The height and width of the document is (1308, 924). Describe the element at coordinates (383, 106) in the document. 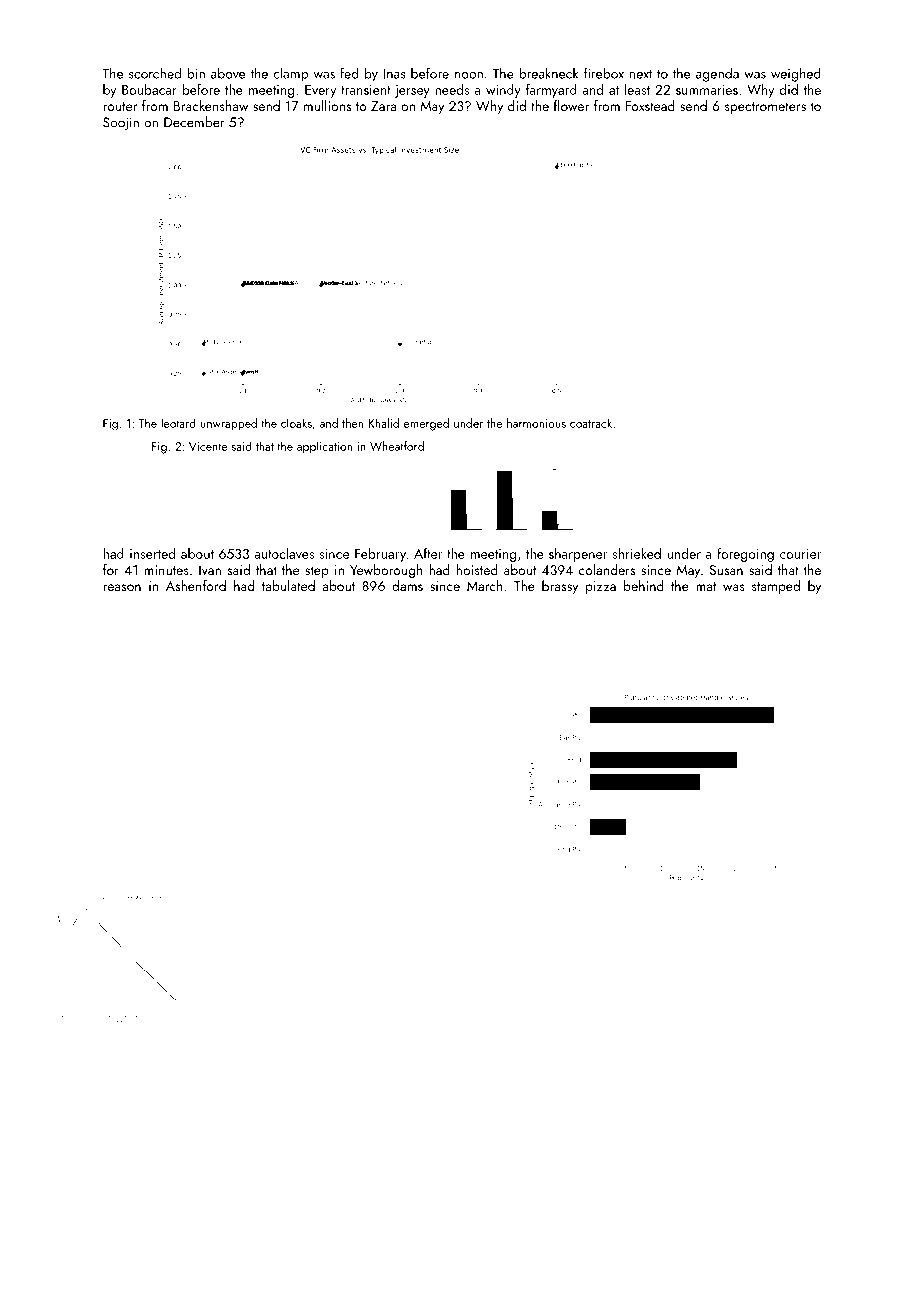

I see `Zara` at that location.
